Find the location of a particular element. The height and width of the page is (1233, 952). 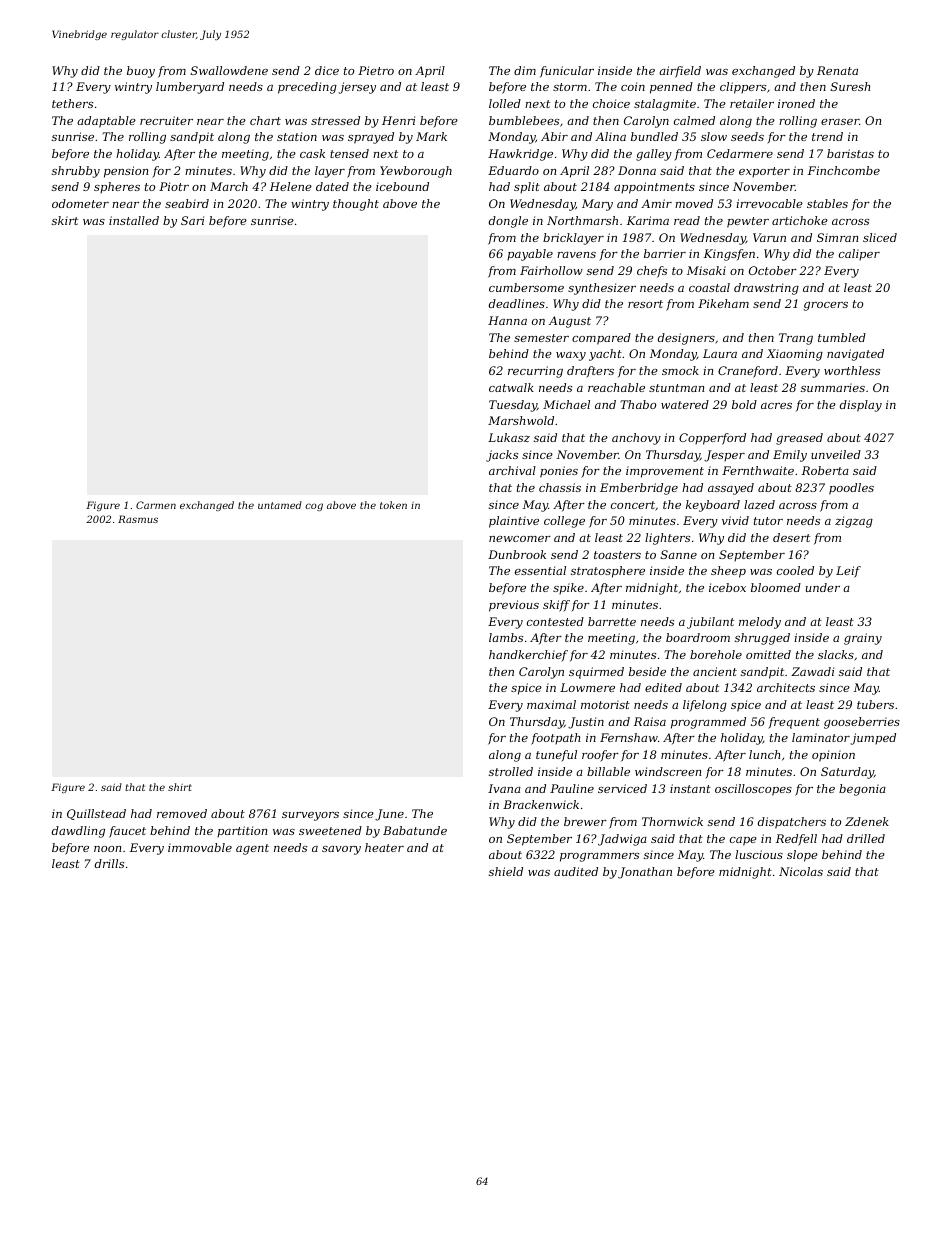

recruiter is located at coordinates (166, 120).
